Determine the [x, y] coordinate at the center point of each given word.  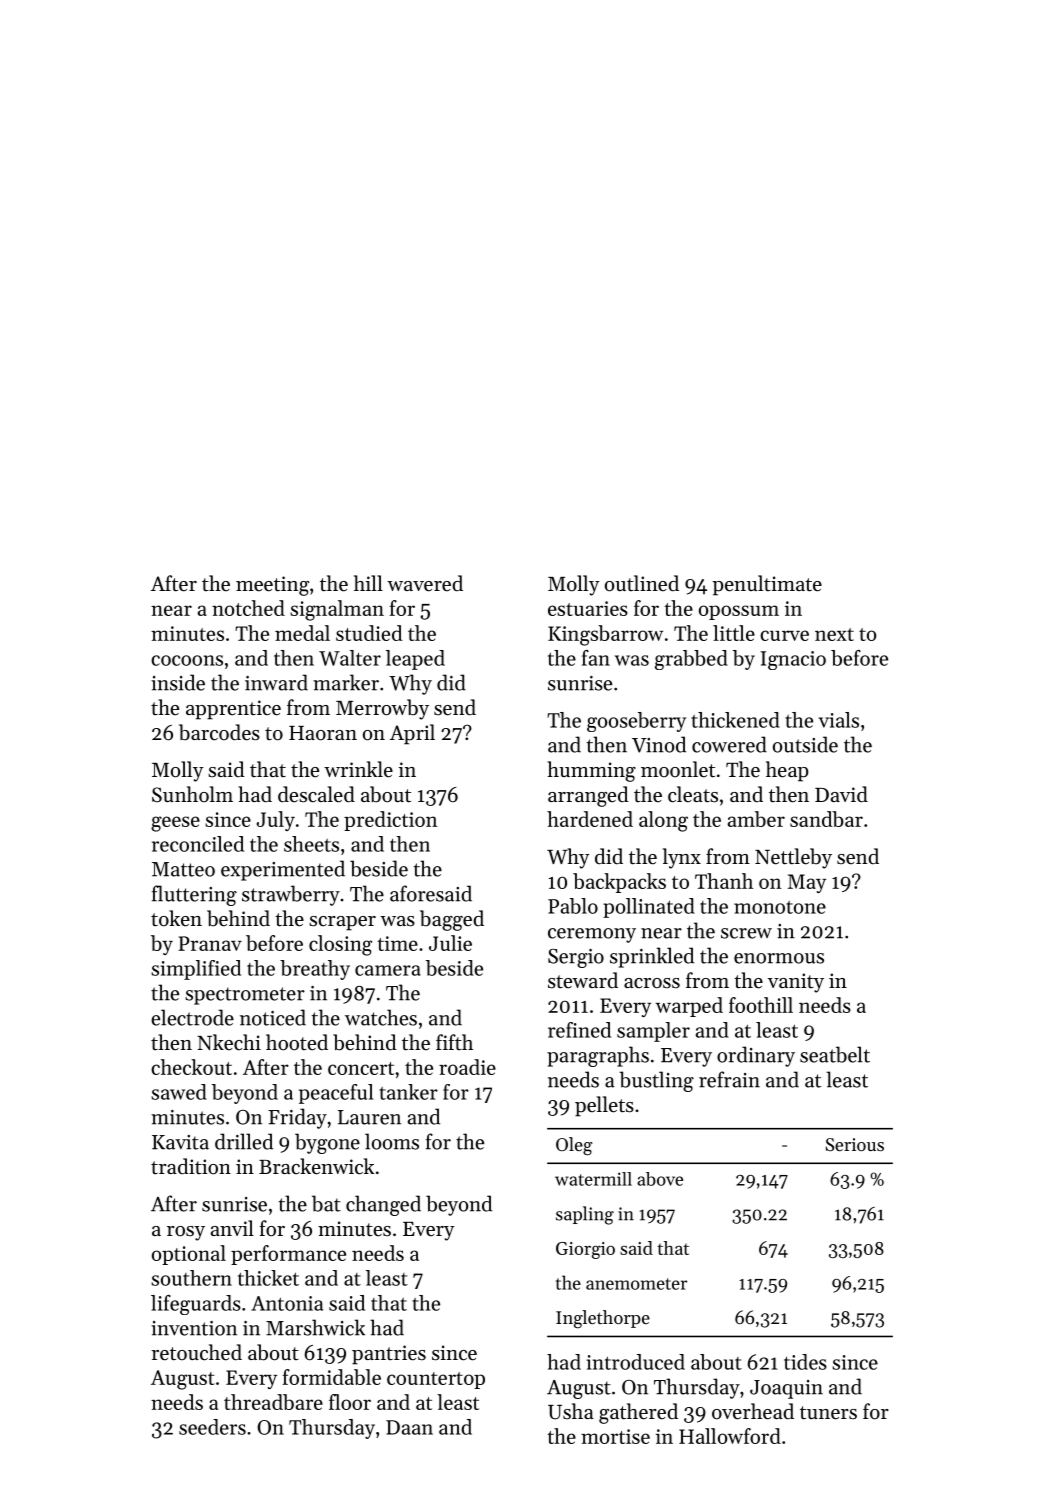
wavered [425, 583]
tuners [828, 1413]
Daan [409, 1427]
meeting [272, 586]
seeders [212, 1427]
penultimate [767, 585]
